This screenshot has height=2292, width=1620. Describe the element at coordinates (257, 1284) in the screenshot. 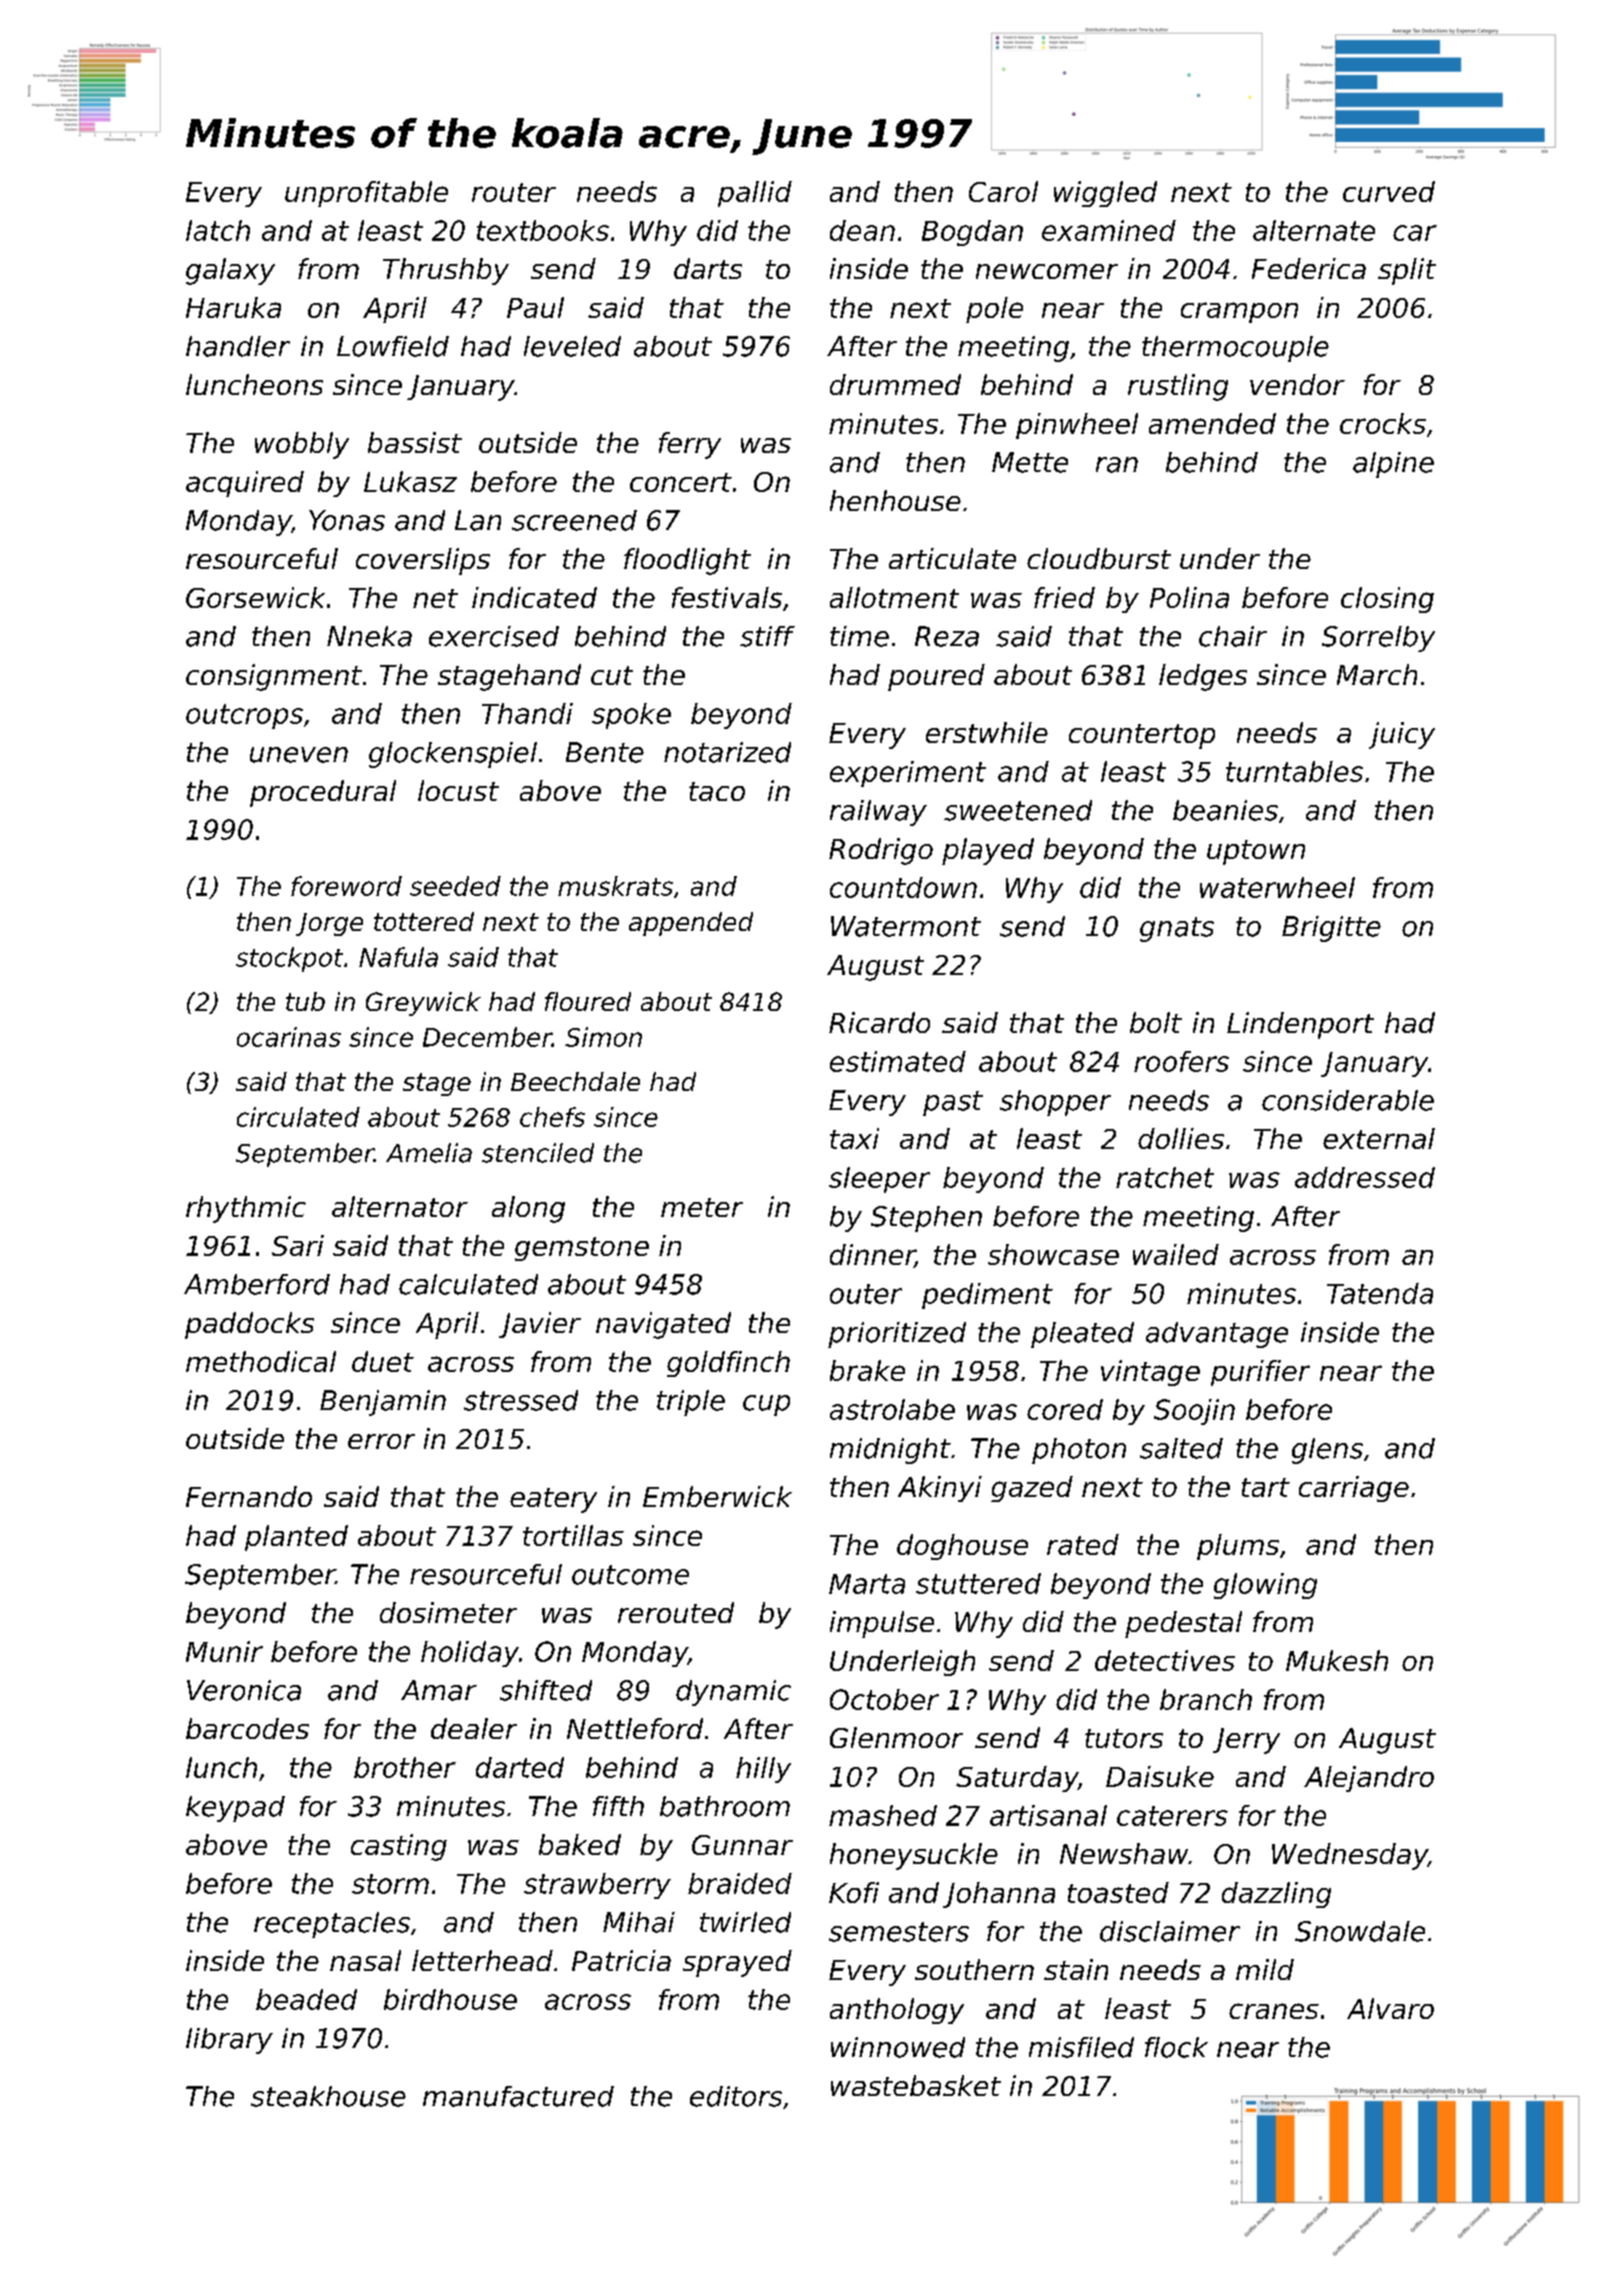

I see `Amberford` at that location.
